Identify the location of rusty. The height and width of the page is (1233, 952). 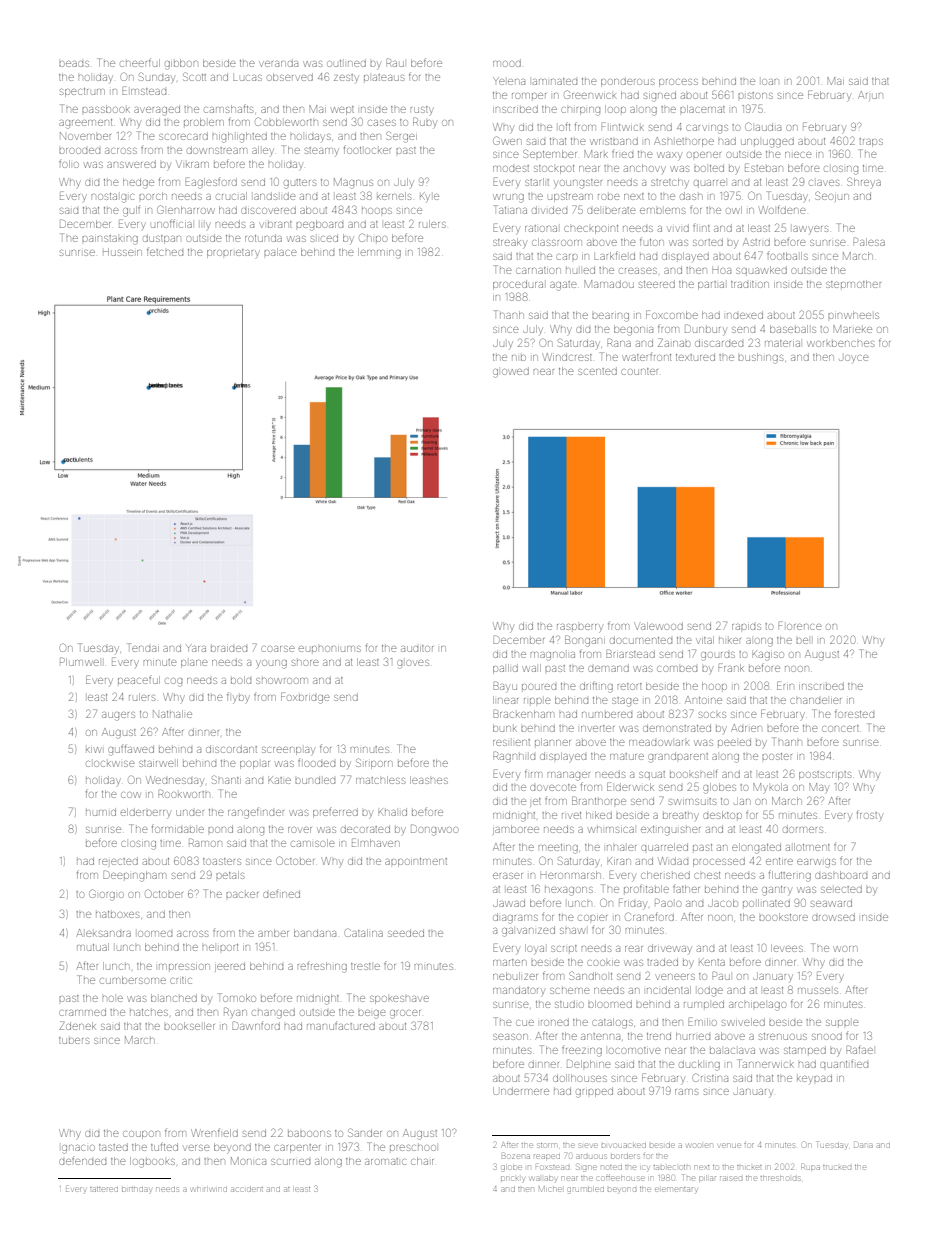
(422, 109).
